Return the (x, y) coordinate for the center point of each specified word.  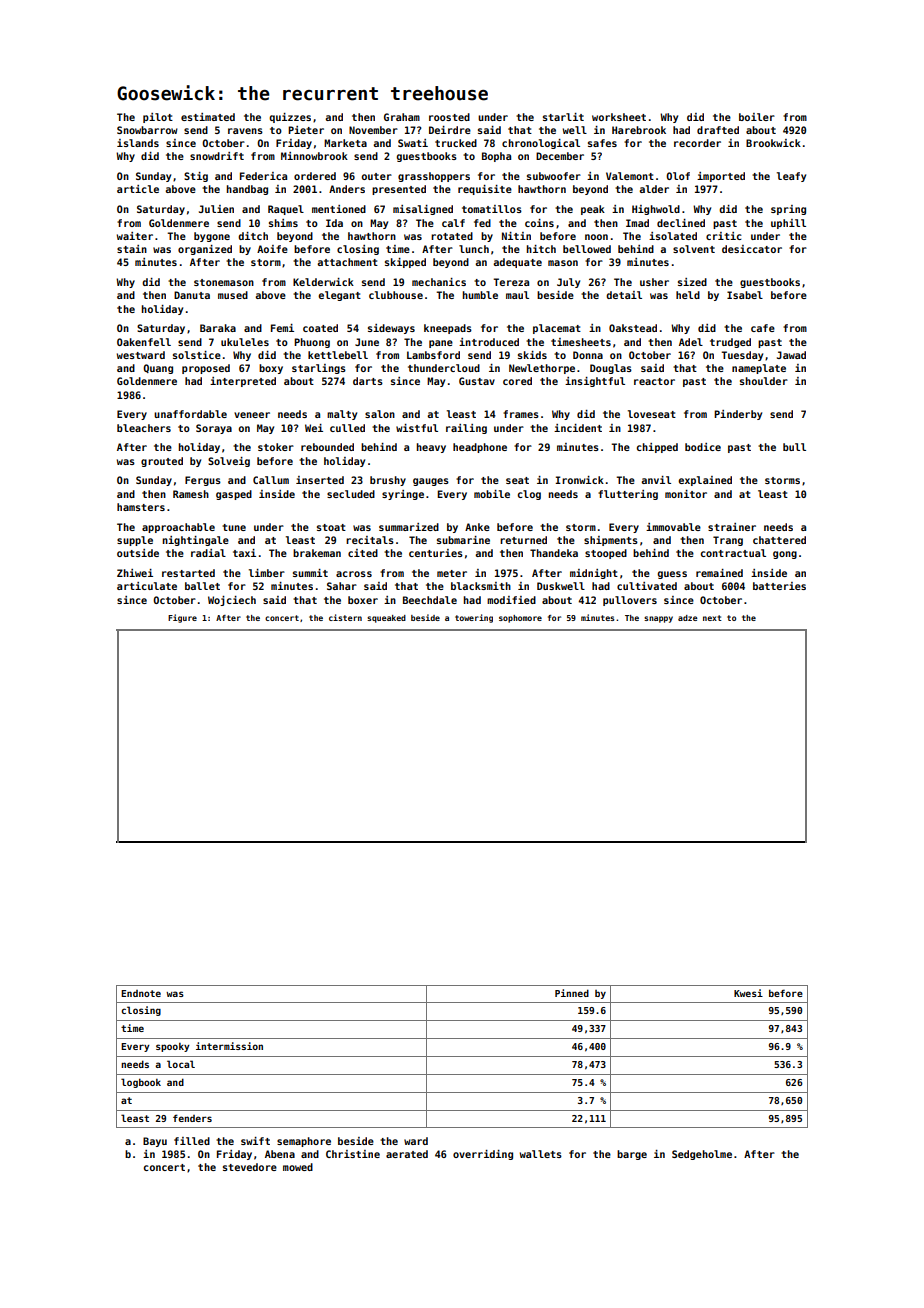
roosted (449, 117)
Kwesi (748, 993)
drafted (718, 130)
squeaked (386, 619)
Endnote (141, 993)
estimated (208, 117)
